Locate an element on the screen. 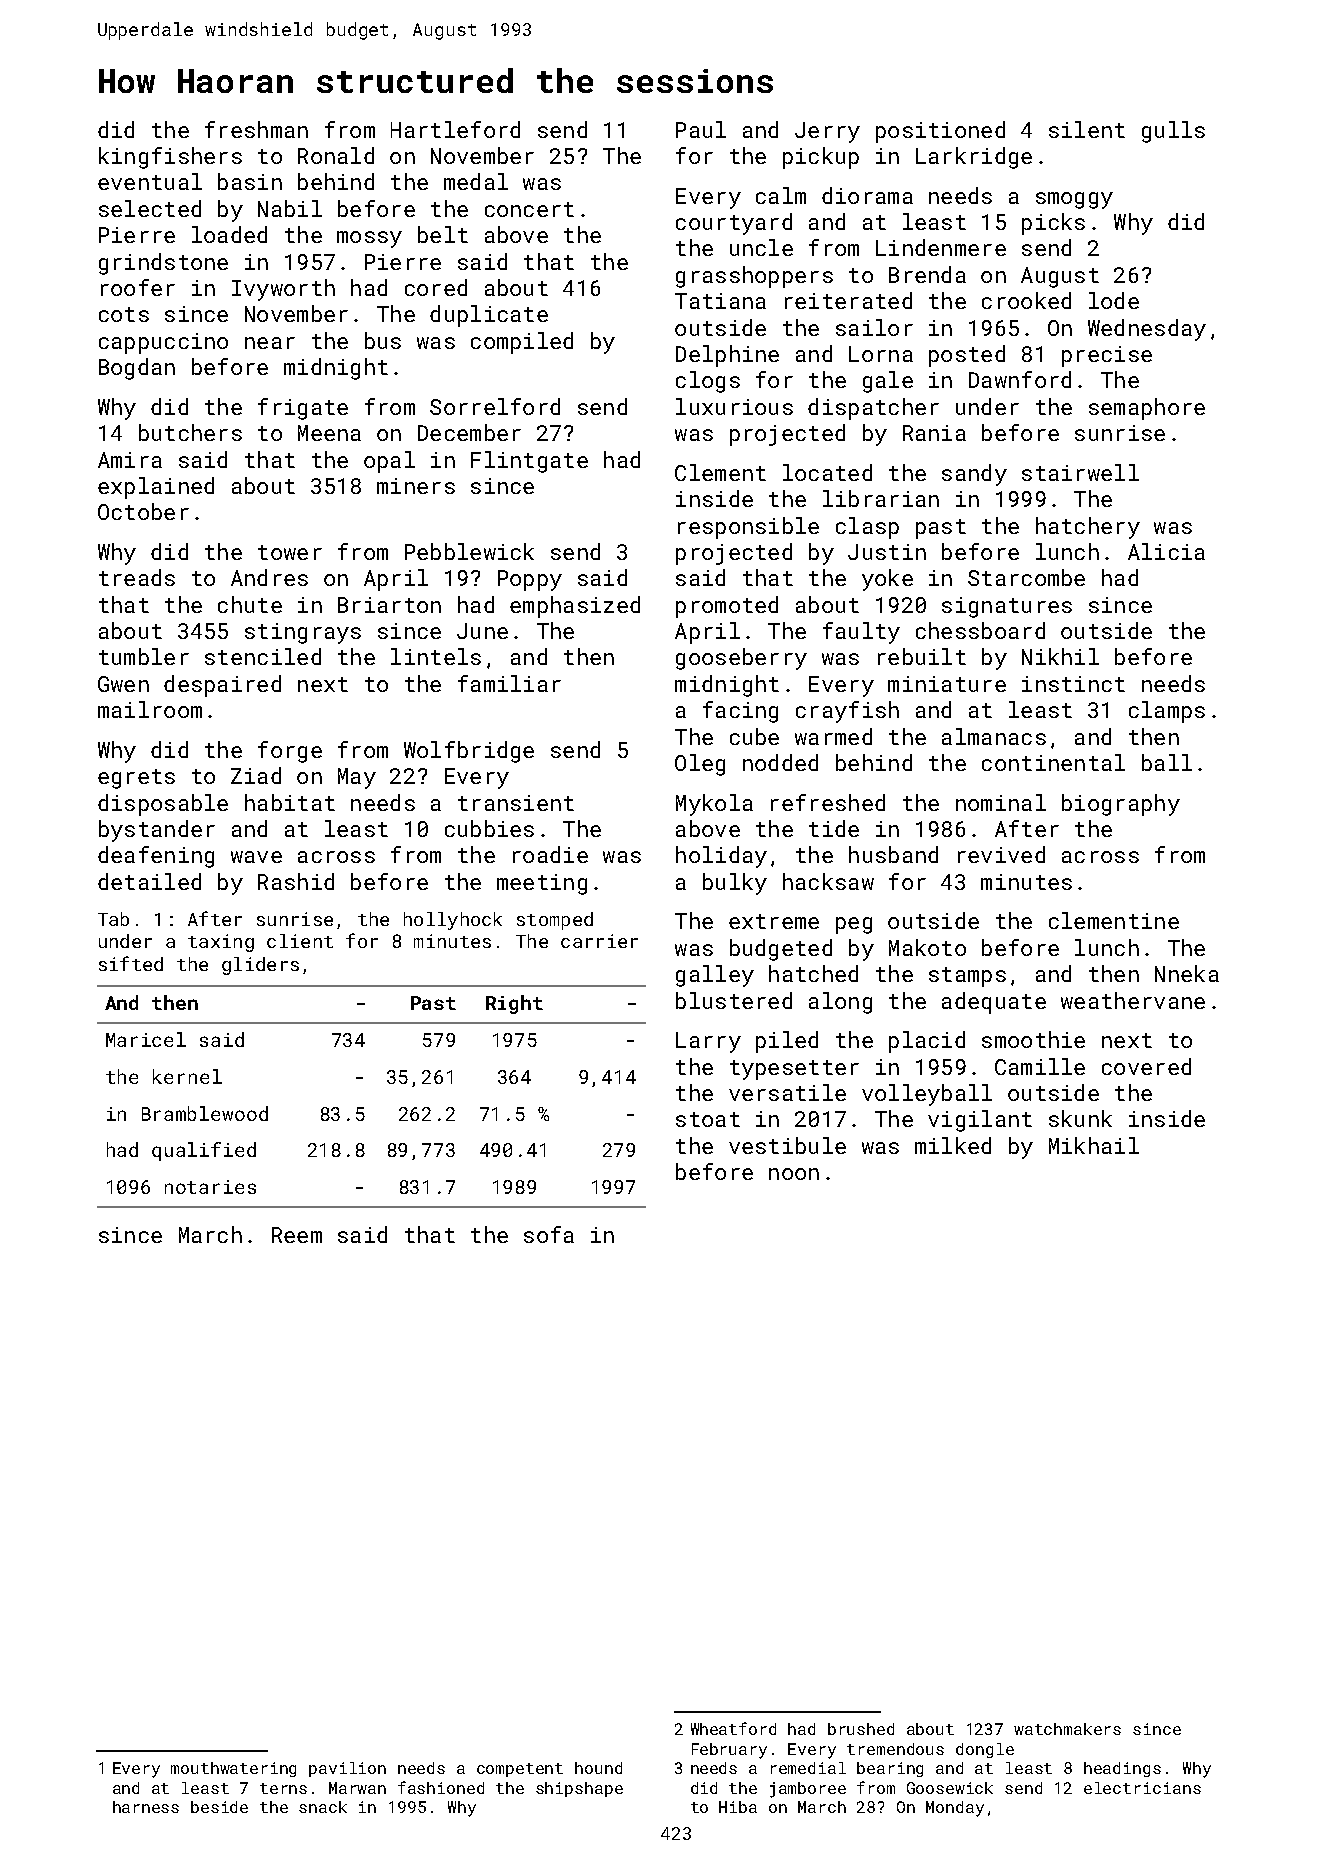 Image resolution: width=1320 pixels, height=1867 pixels. sofa is located at coordinates (549, 1234).
